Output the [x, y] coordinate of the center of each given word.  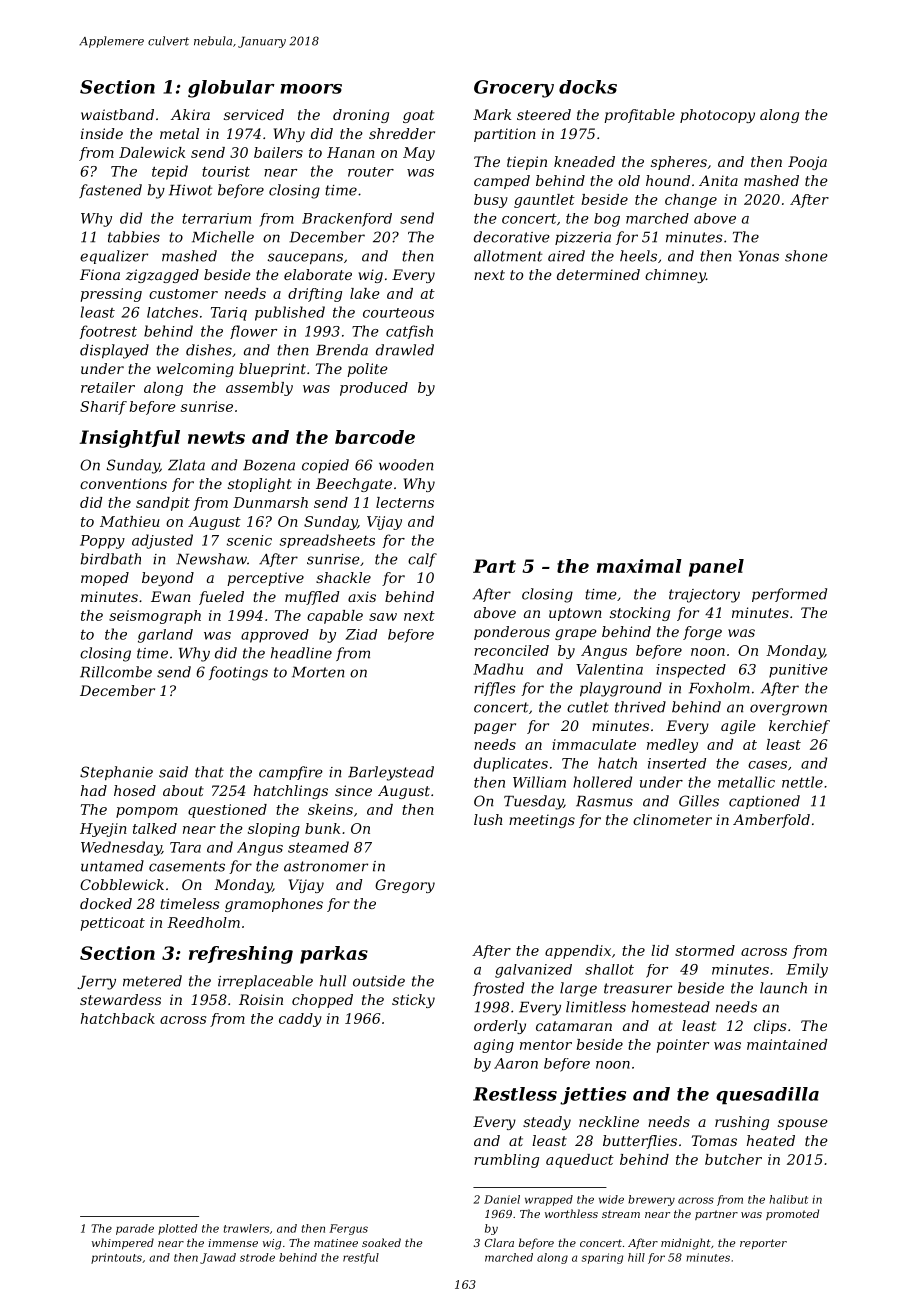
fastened [110, 191]
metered [152, 981]
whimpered [123, 1244]
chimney [675, 276]
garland [165, 636]
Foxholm [719, 688]
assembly [259, 389]
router [371, 172]
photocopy [717, 116]
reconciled [511, 650]
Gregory [405, 886]
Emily [807, 970]
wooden [406, 465]
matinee [336, 1243]
